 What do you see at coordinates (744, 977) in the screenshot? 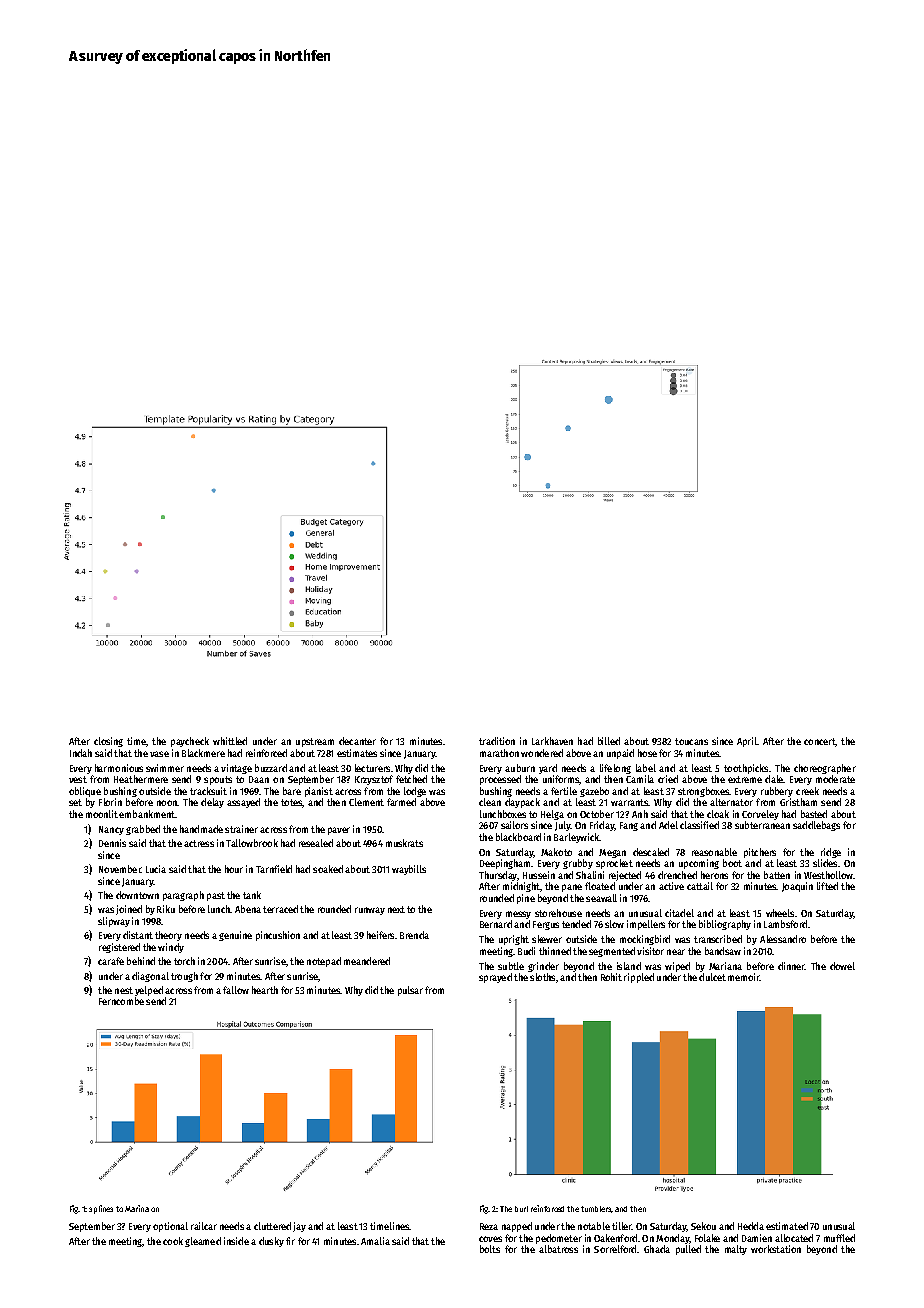
I see `memoir` at bounding box center [744, 977].
